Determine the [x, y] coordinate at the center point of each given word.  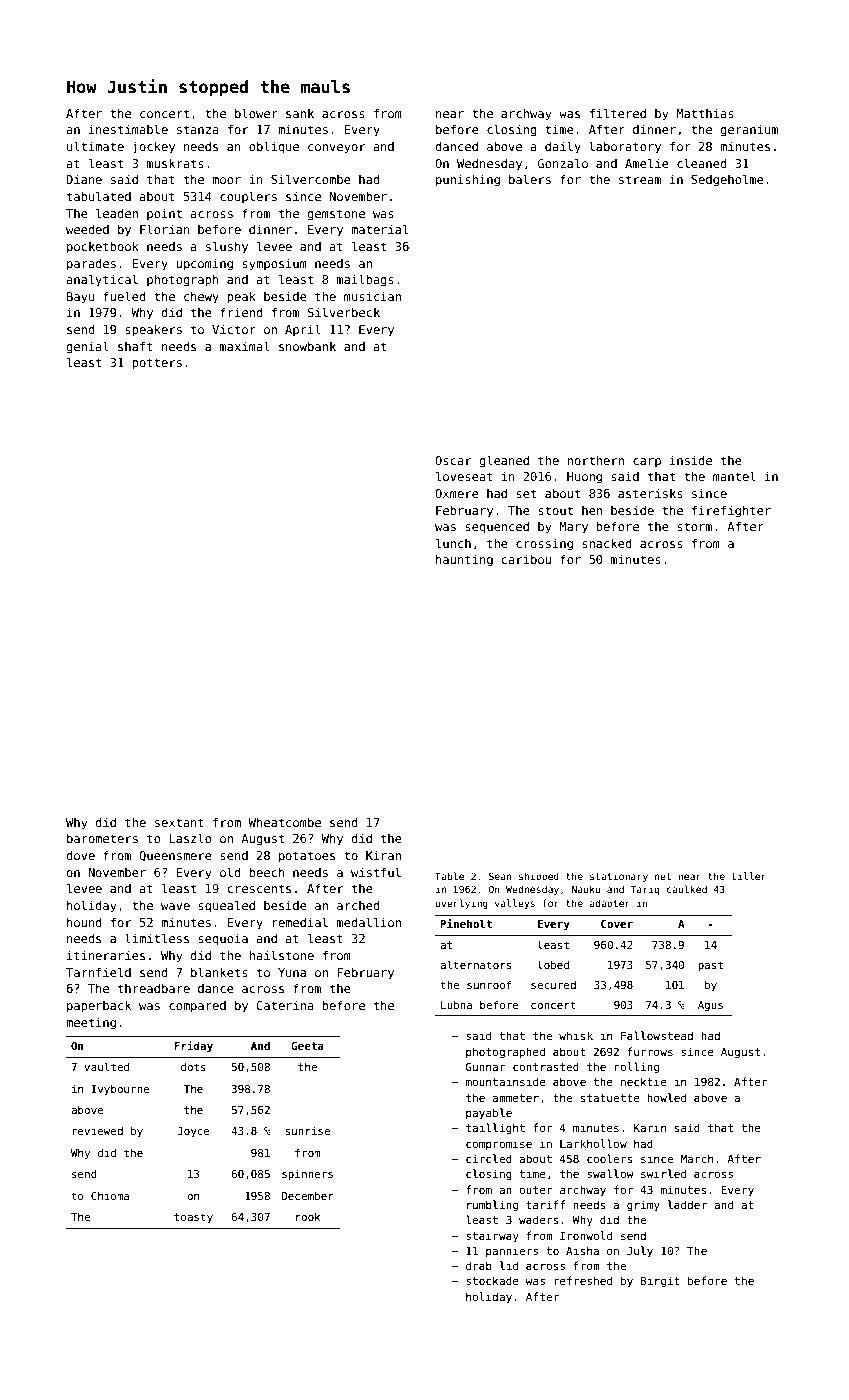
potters [157, 364]
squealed [226, 906]
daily [563, 147]
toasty [193, 1218]
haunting [464, 560]
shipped [539, 877]
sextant [179, 822]
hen [592, 510]
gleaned [504, 461]
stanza [198, 129]
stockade [492, 1280]
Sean [500, 876]
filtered [618, 113]
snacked [607, 543]
